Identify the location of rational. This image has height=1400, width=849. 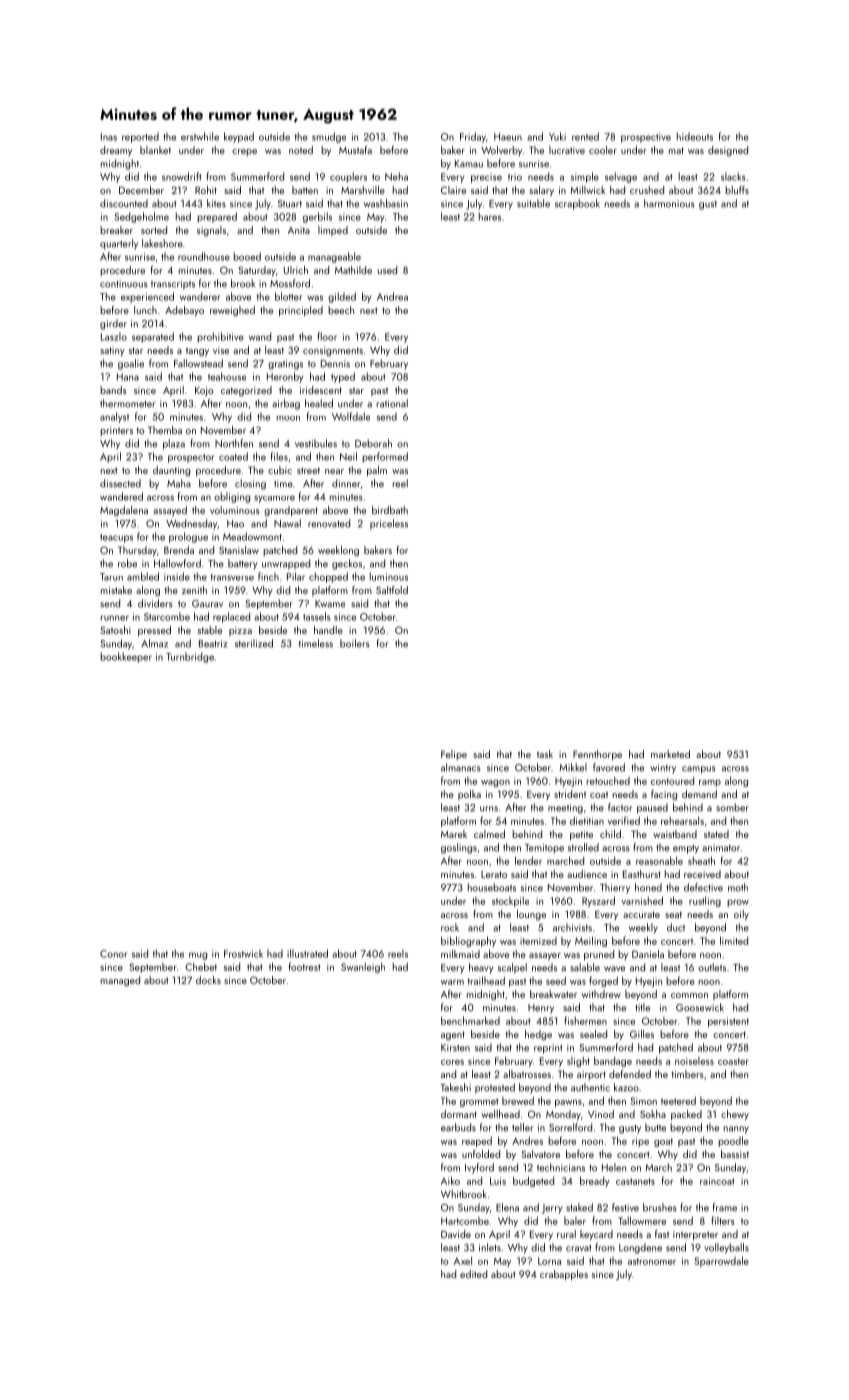
(392, 403).
